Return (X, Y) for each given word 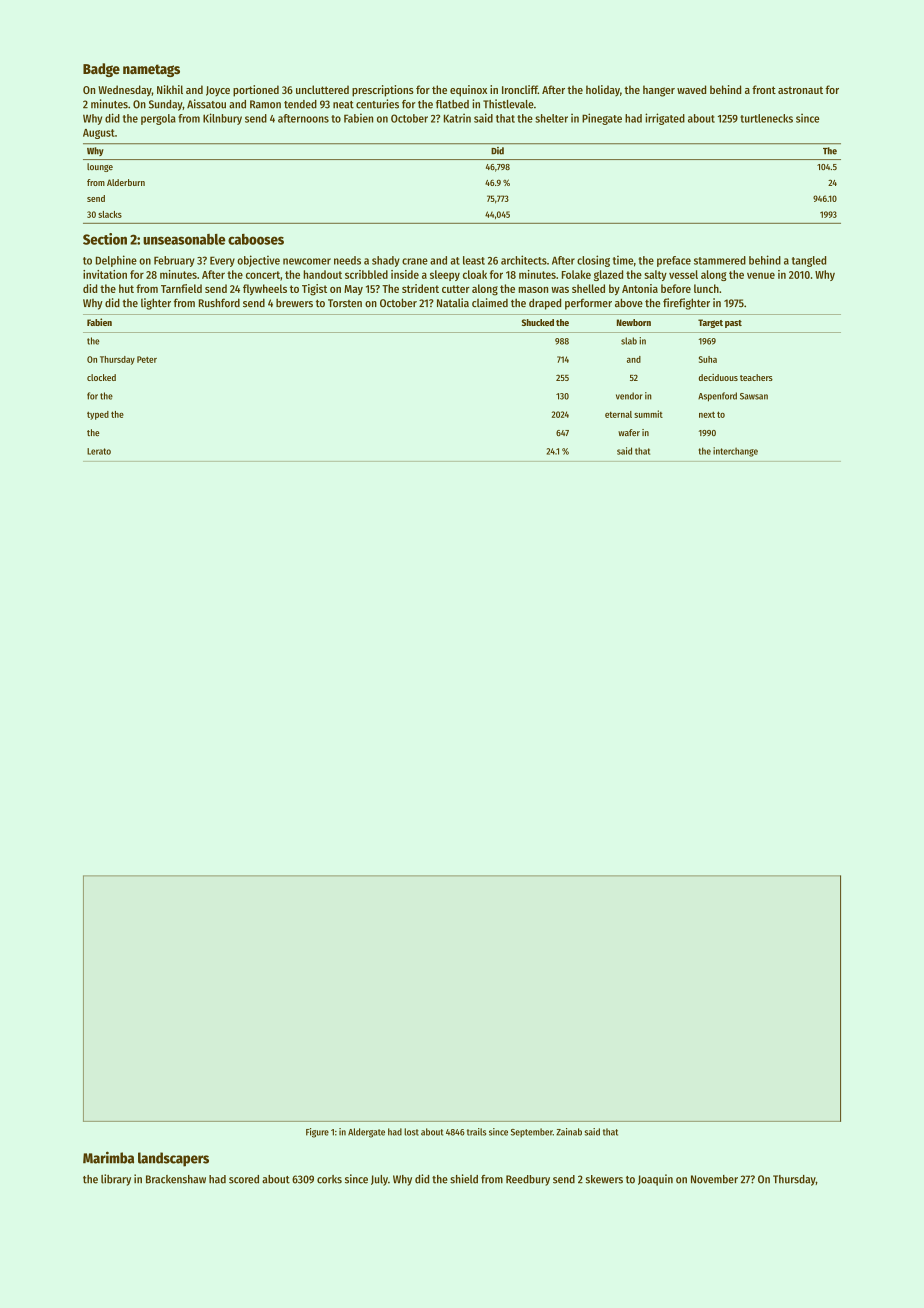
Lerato (99, 451)
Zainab (569, 1132)
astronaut (800, 90)
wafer (629, 432)
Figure (317, 1133)
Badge (101, 70)
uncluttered (322, 89)
